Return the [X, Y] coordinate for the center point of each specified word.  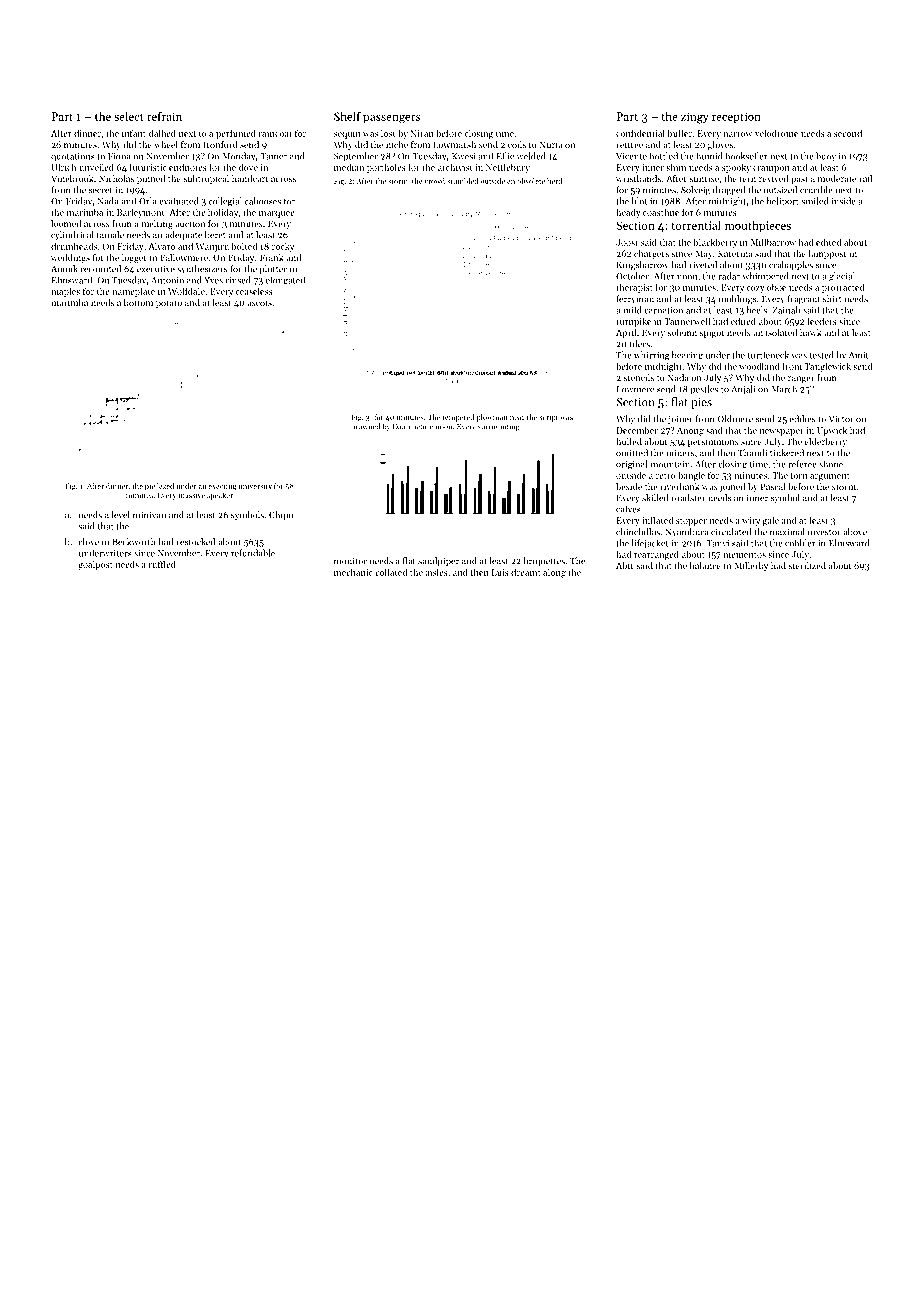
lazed [165, 486]
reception [736, 117]
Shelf [347, 116]
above [855, 532]
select [129, 116]
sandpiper [438, 561]
